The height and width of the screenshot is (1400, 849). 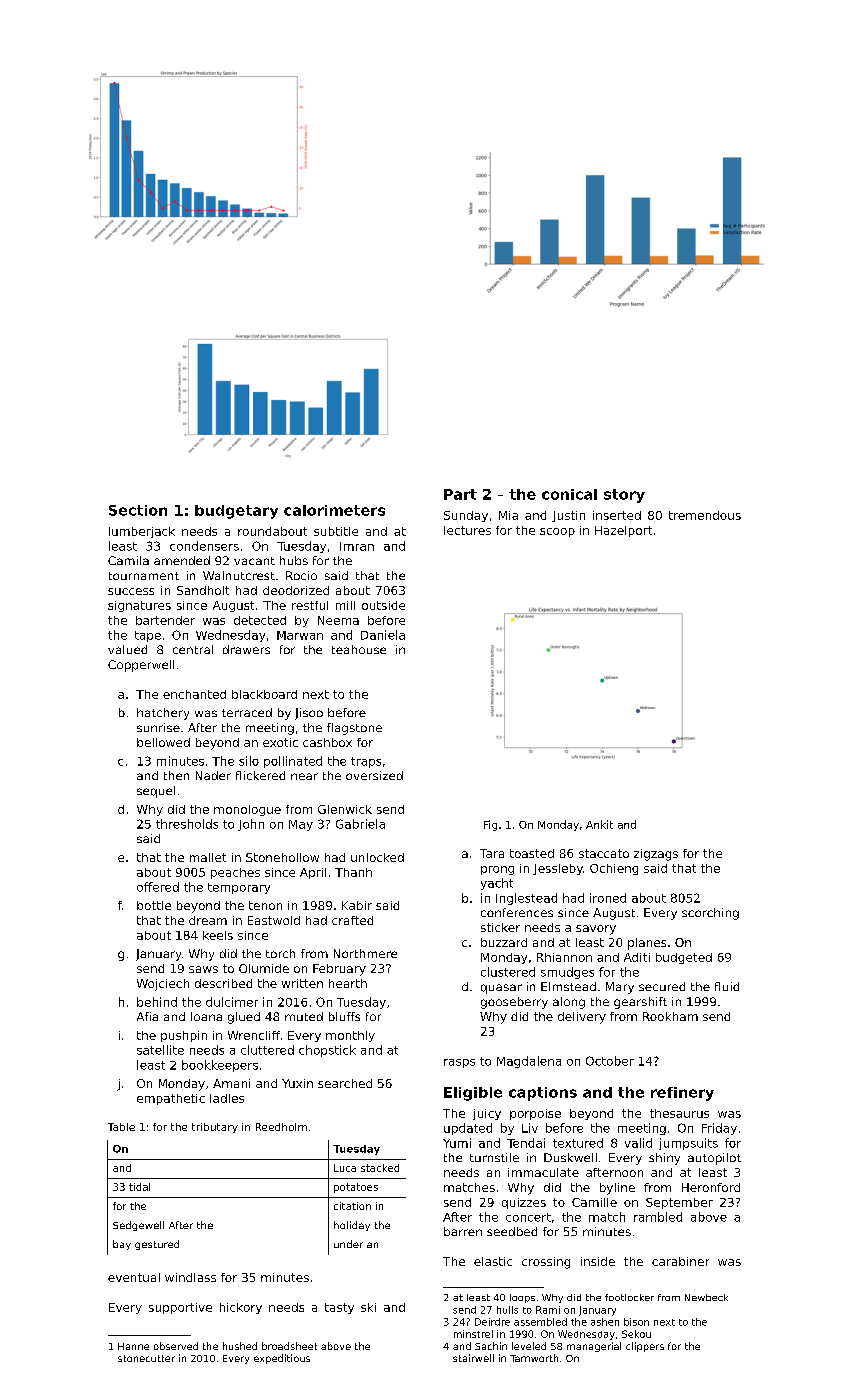 I want to click on amended, so click(x=182, y=560).
